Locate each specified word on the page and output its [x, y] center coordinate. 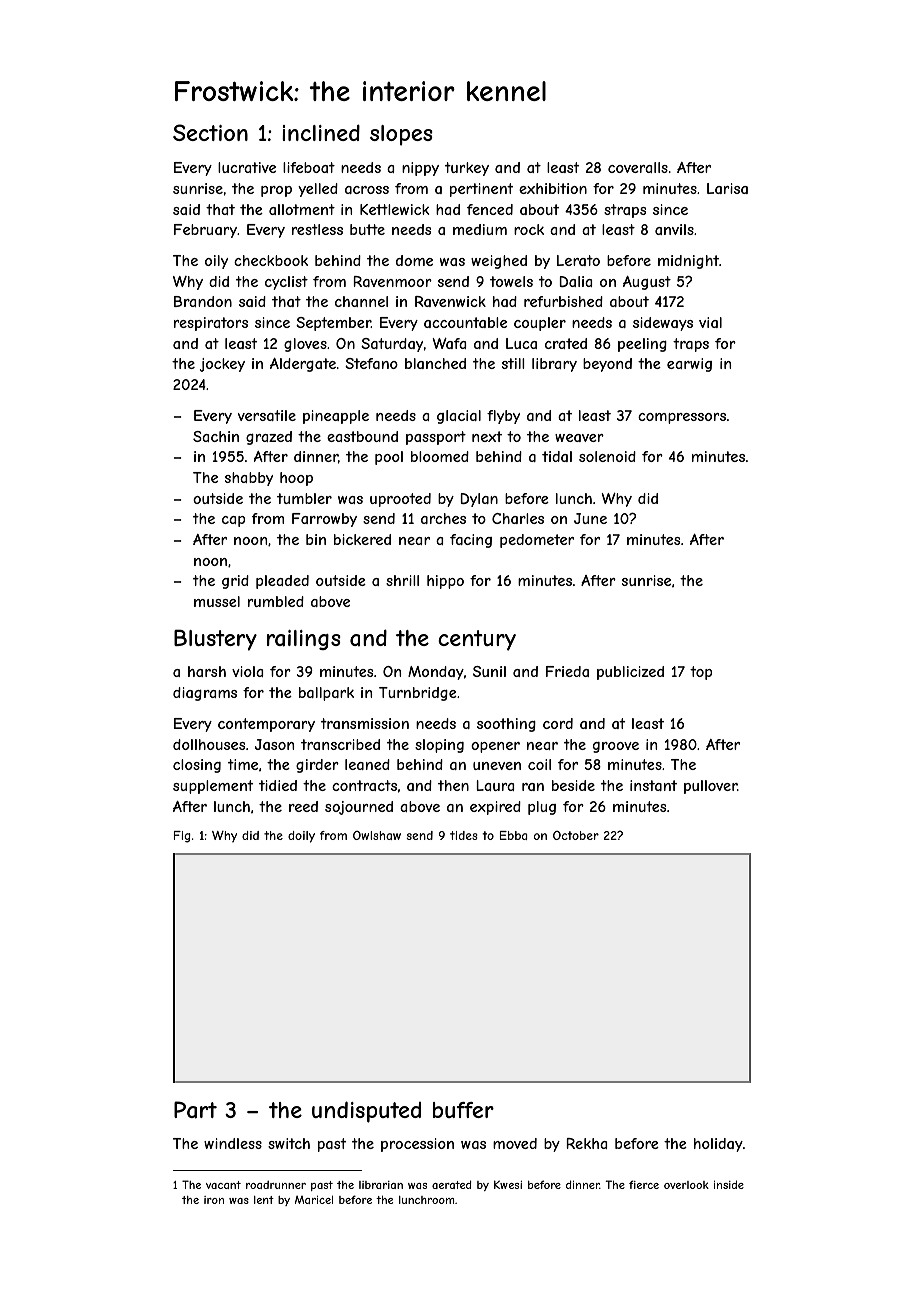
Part [195, 1110]
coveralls [638, 167]
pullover [710, 787]
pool [389, 458]
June [590, 518]
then [453, 785]
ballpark [326, 694]
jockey [222, 365]
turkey [467, 169]
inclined [321, 132]
